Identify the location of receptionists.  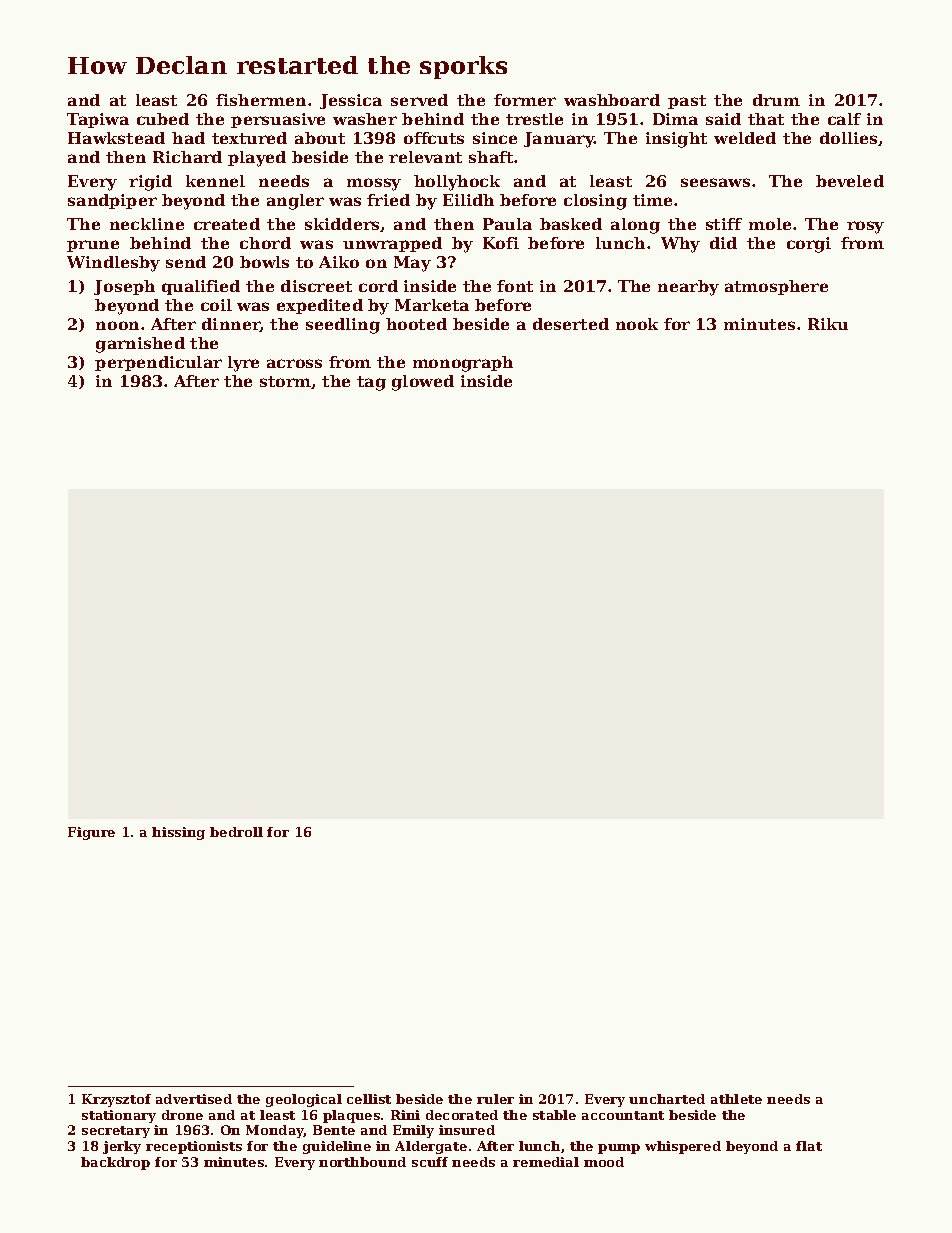
(194, 1147).
